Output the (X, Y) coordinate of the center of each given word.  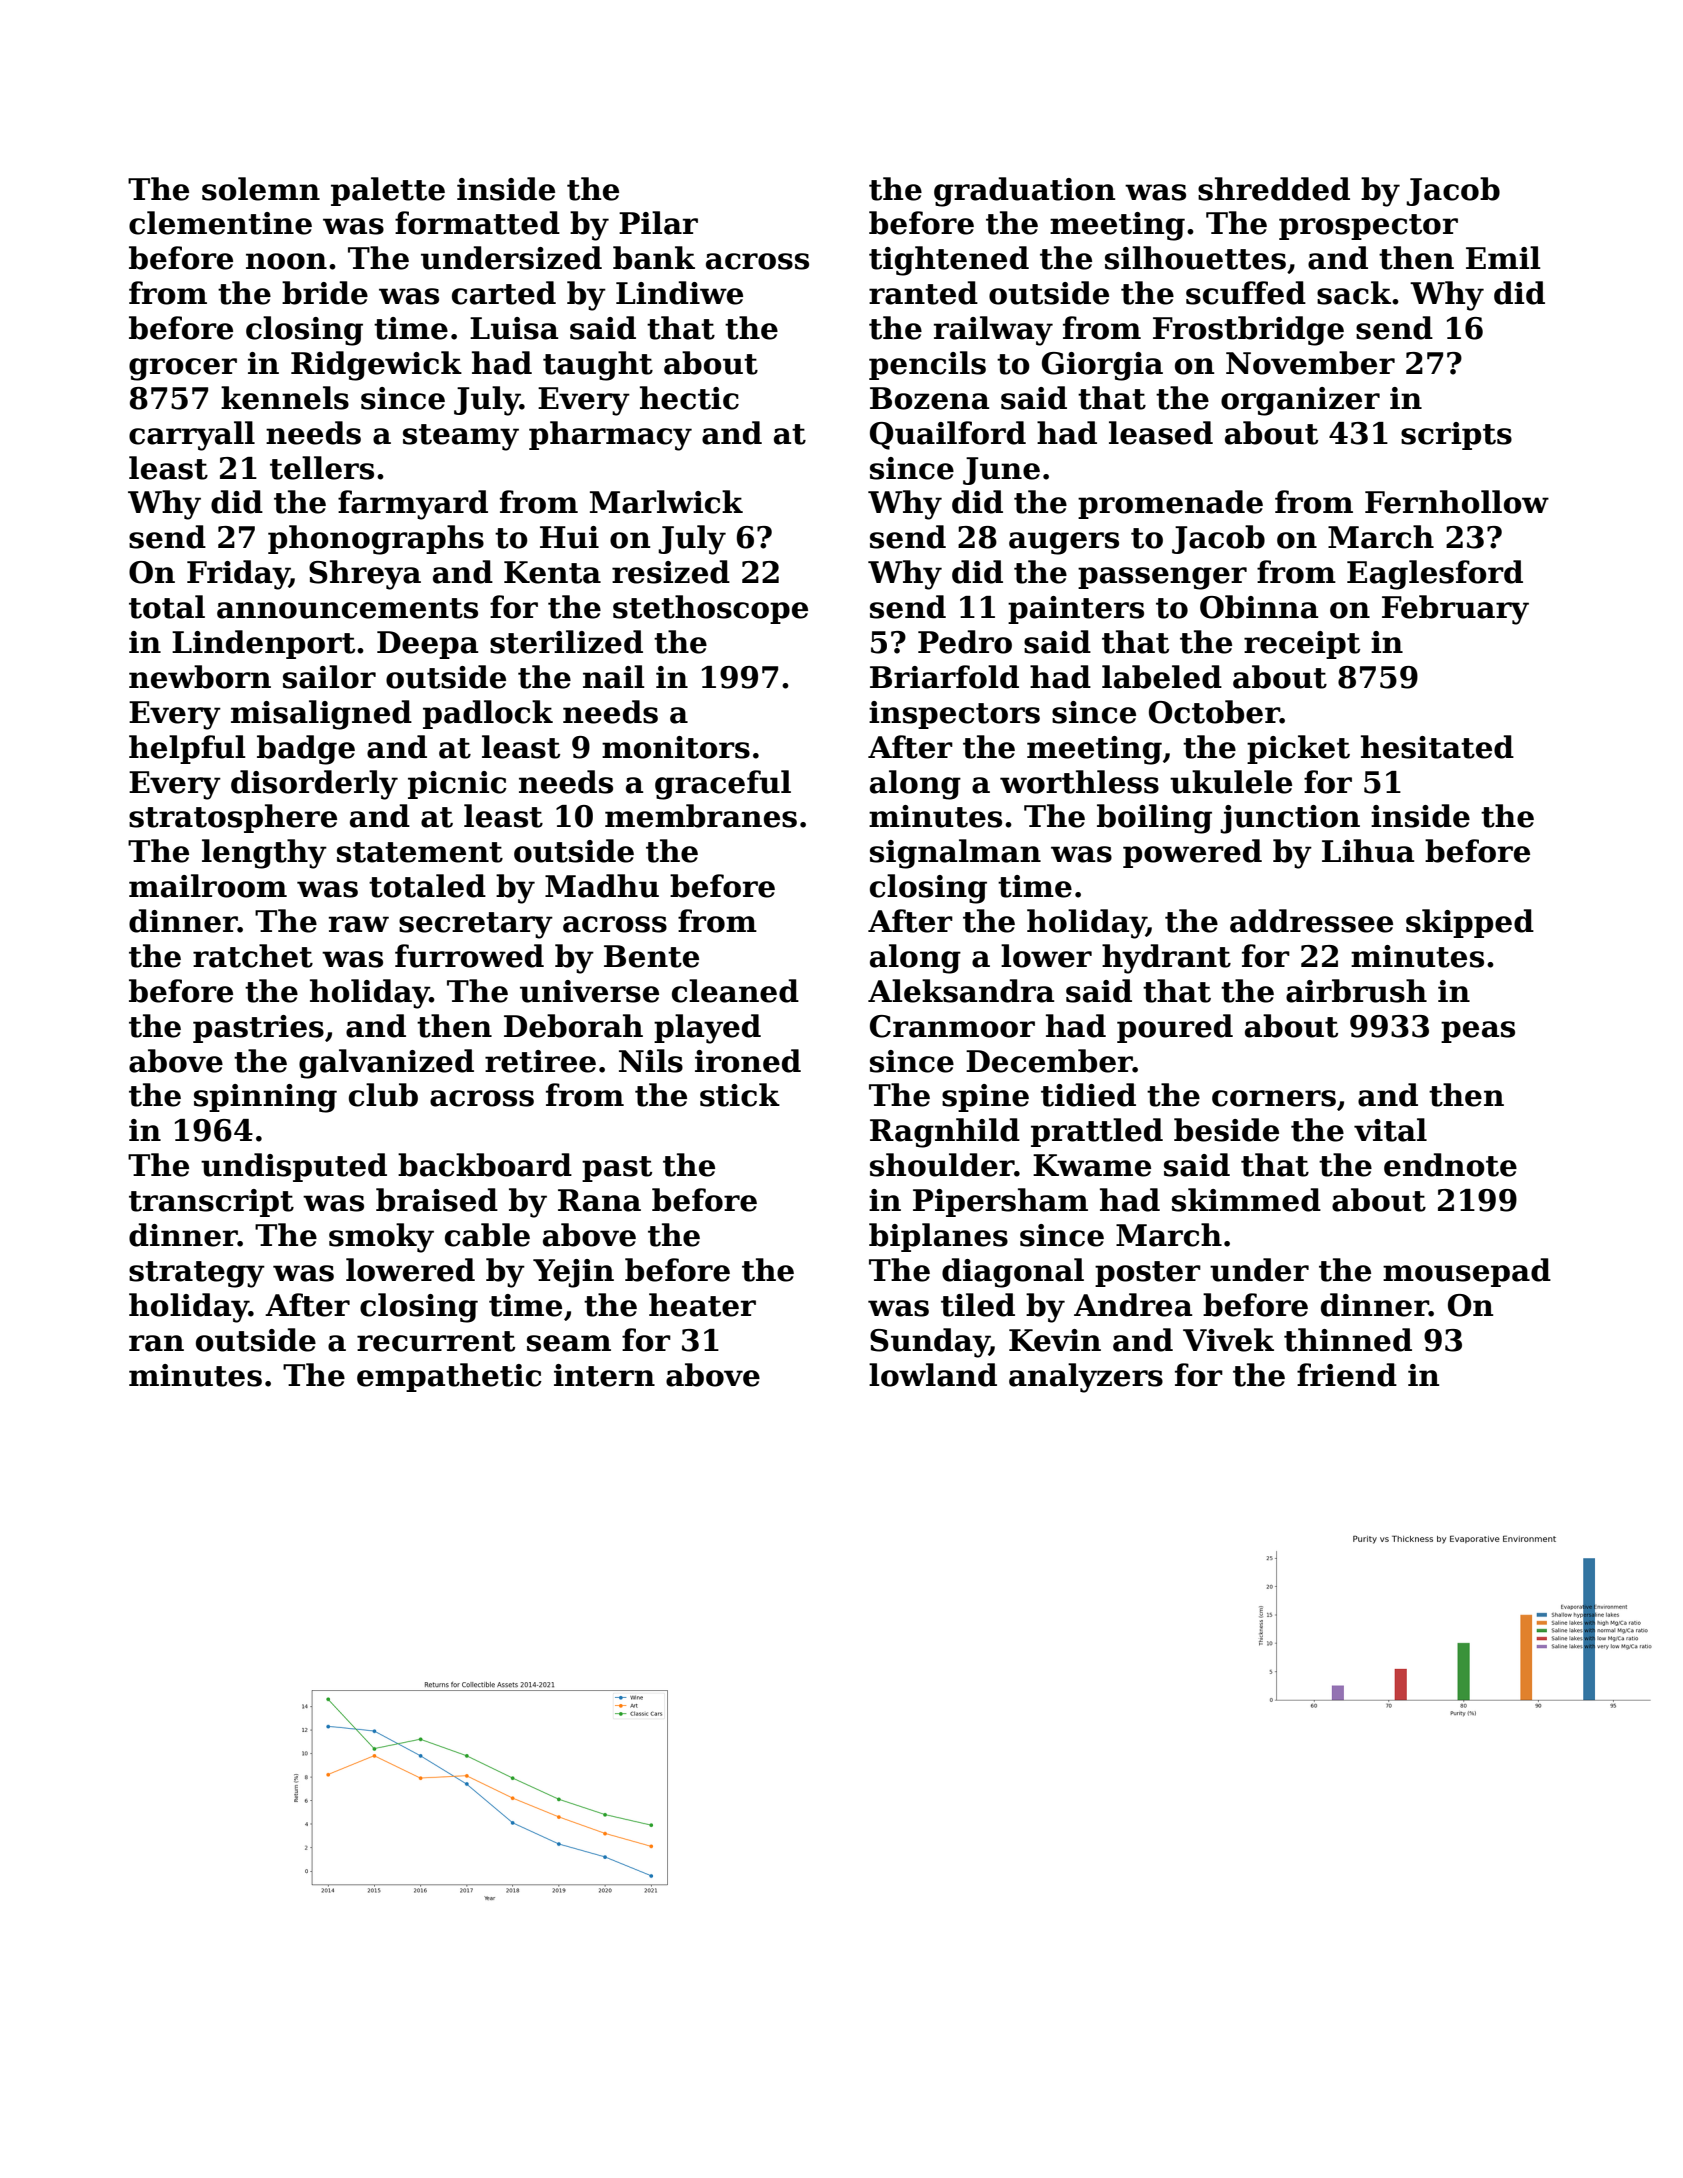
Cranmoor (952, 1026)
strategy (197, 1274)
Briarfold (944, 677)
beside (1226, 1130)
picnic (457, 785)
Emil (1503, 257)
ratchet (253, 956)
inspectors (954, 715)
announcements (347, 608)
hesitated (1437, 747)
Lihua (1368, 851)
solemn (261, 189)
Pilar (658, 223)
